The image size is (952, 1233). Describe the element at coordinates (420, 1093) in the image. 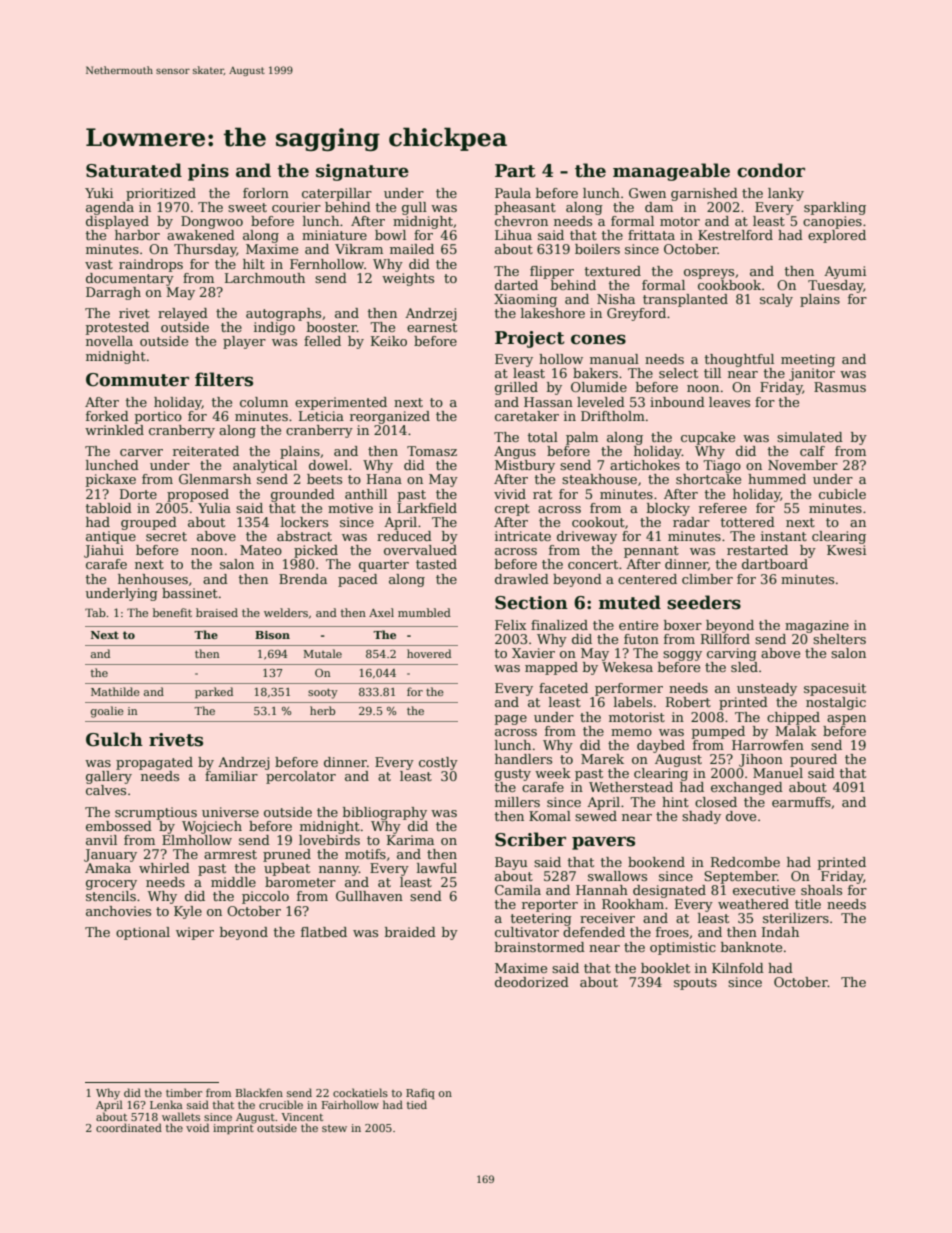

I see `Rafiq` at that location.
